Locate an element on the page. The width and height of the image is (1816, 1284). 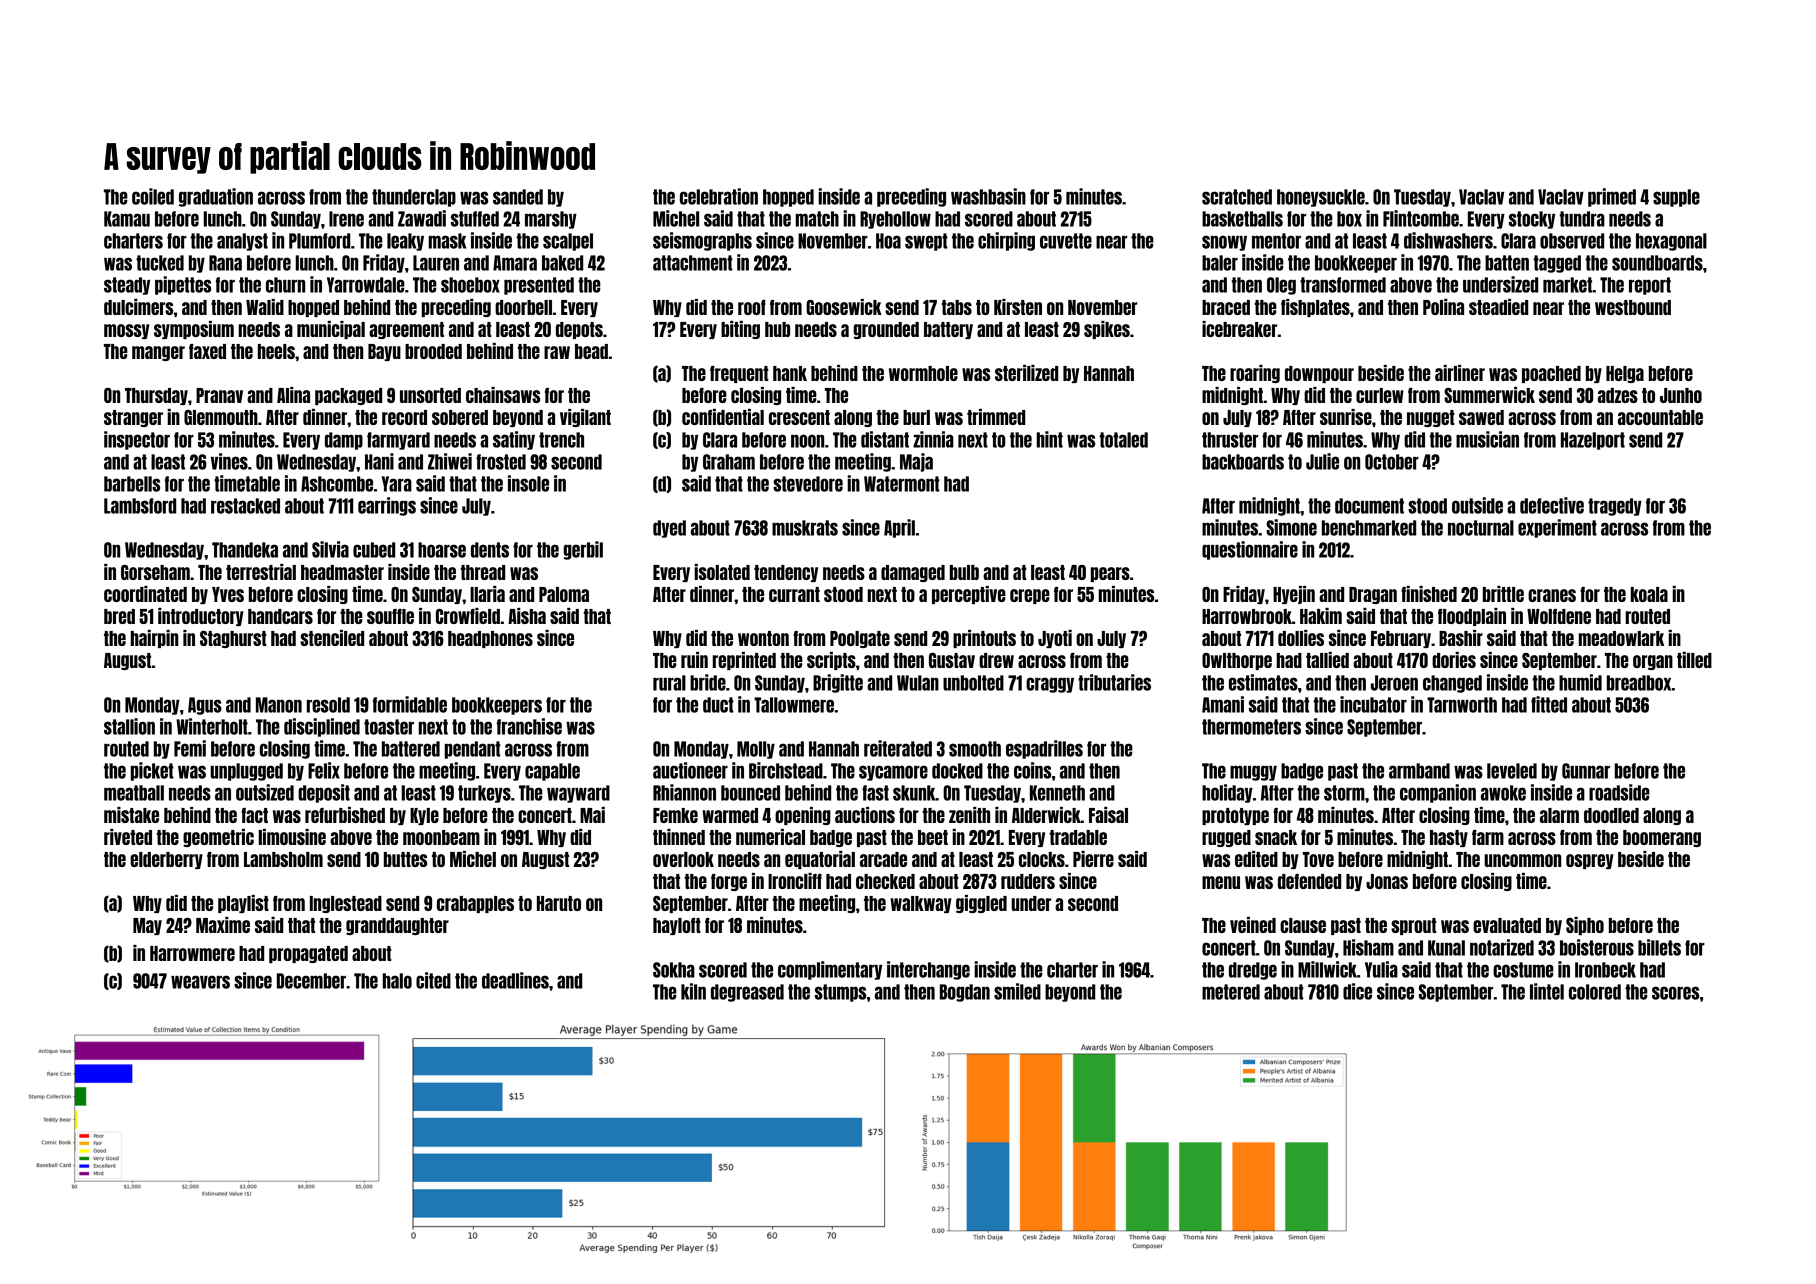
propagated is located at coordinates (308, 954).
